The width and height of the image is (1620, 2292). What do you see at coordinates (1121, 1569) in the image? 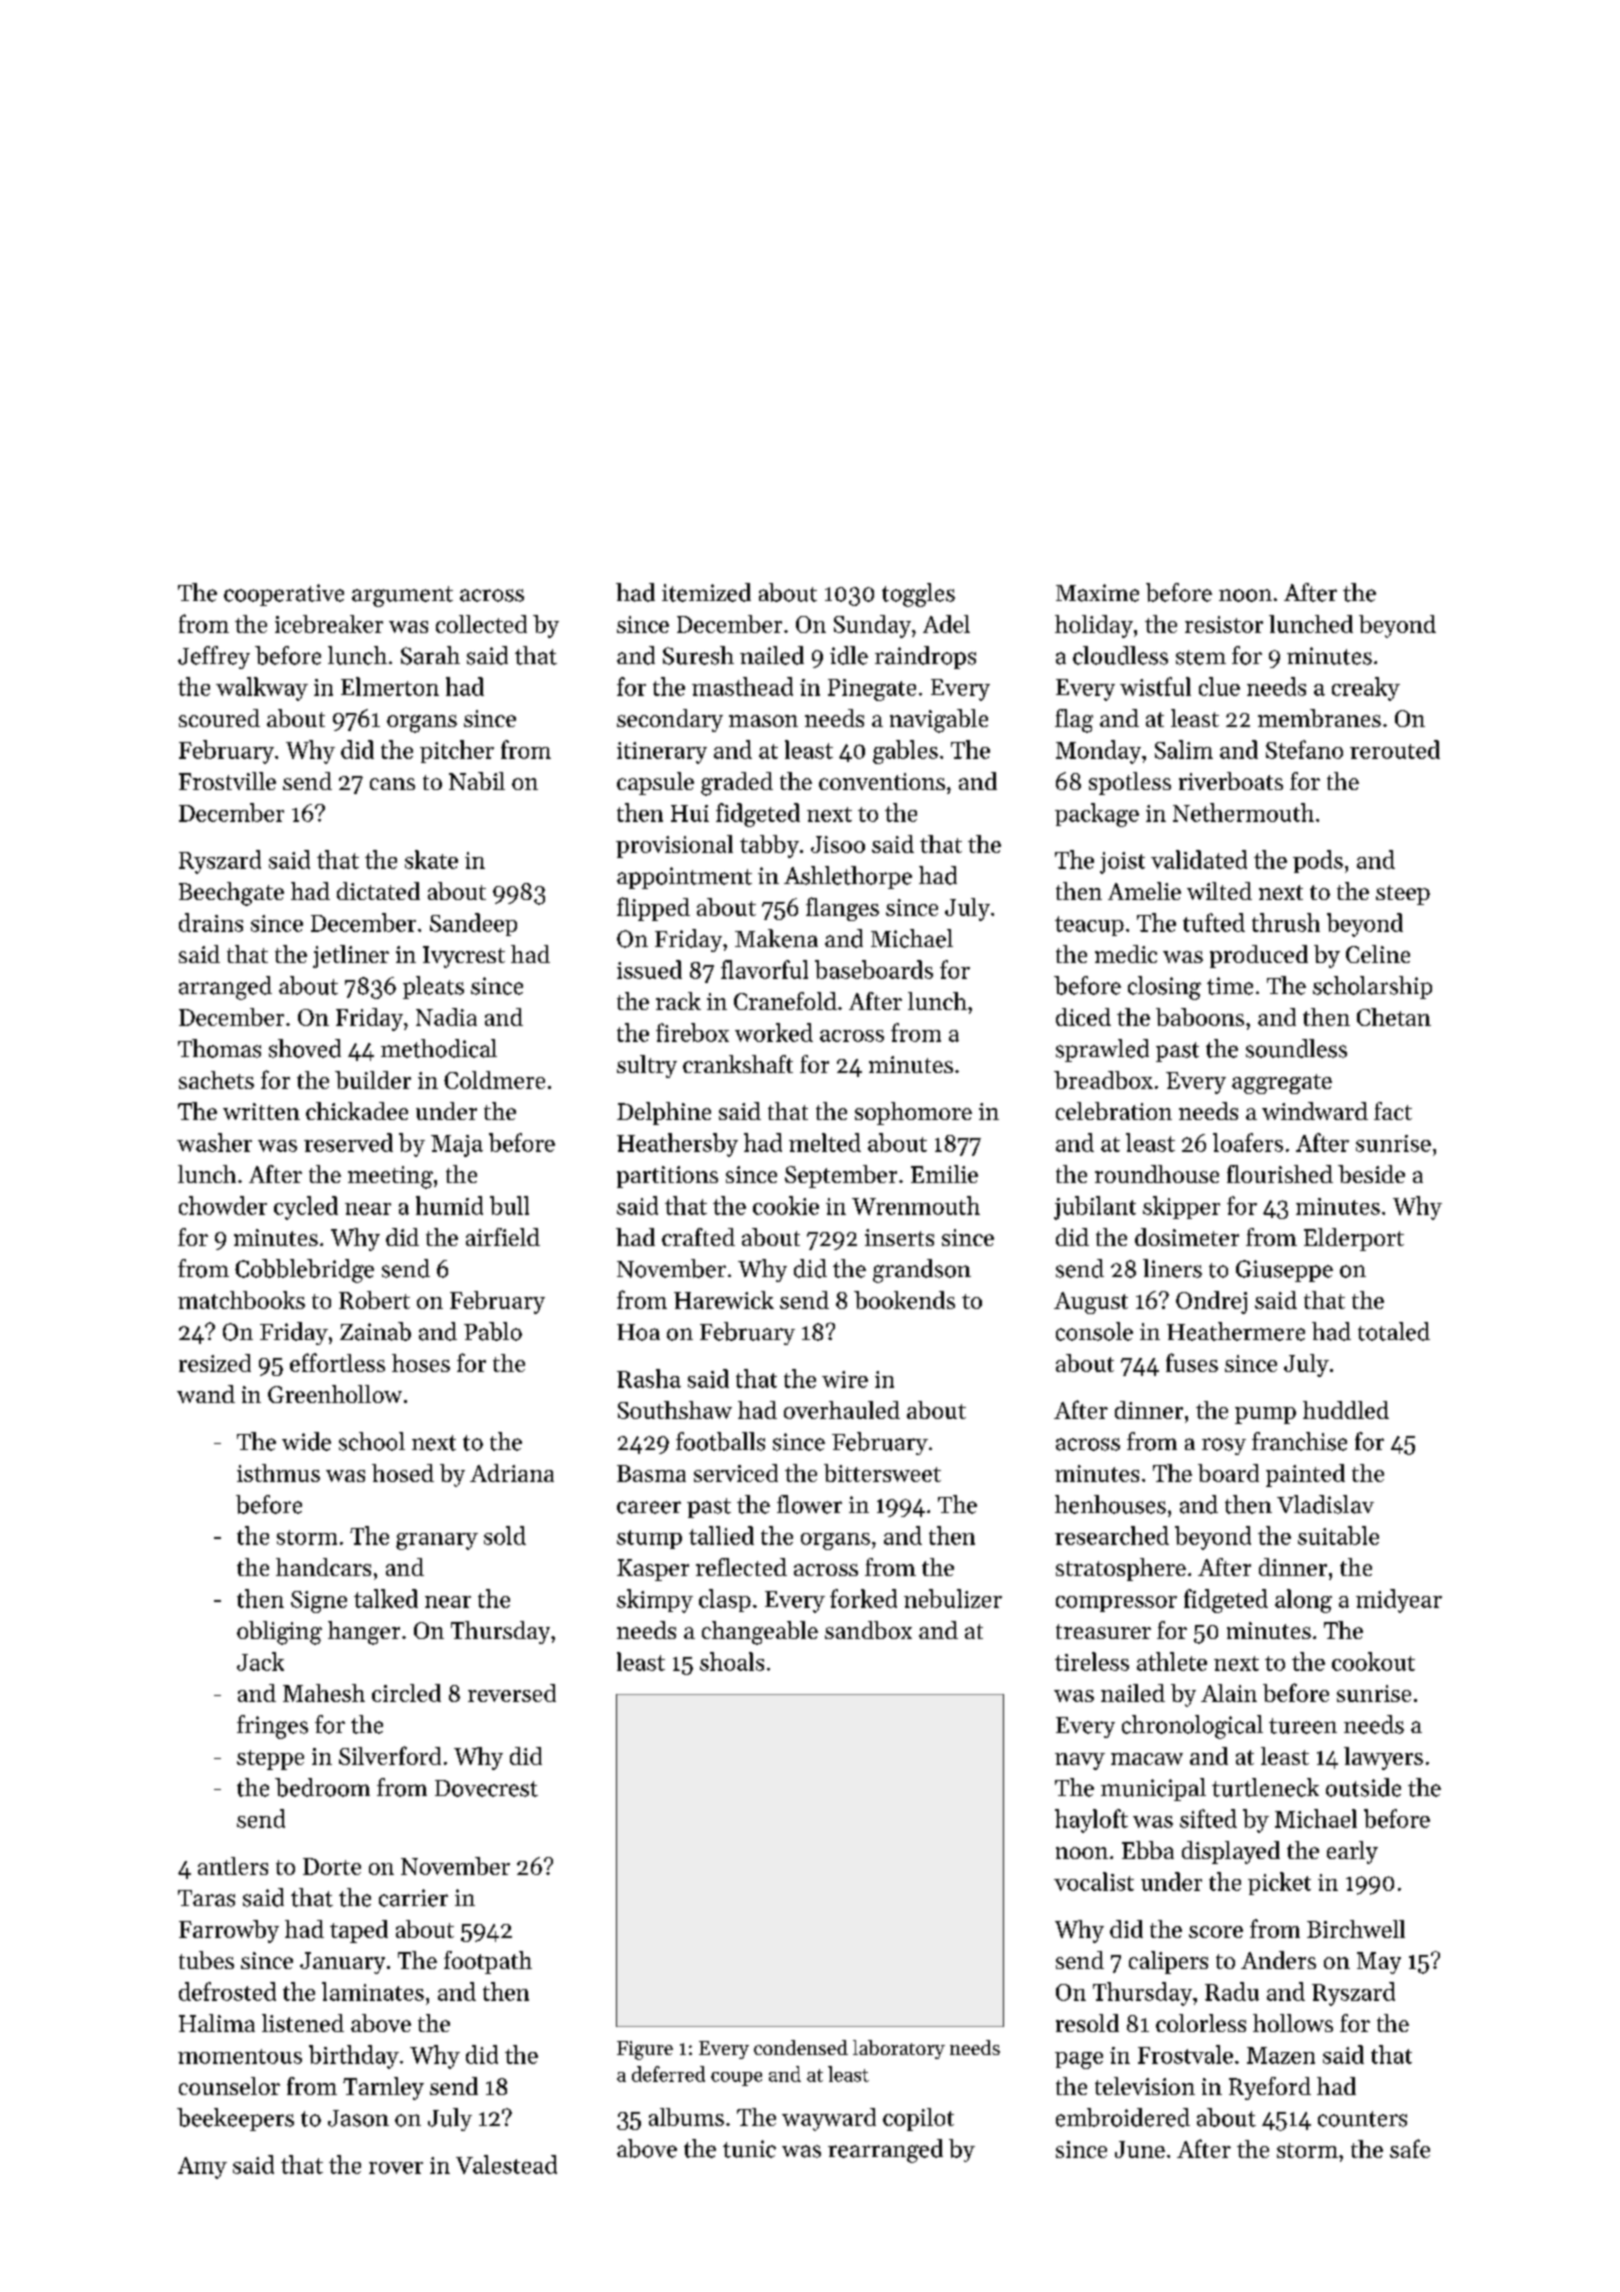
I see `stratosphere` at bounding box center [1121, 1569].
